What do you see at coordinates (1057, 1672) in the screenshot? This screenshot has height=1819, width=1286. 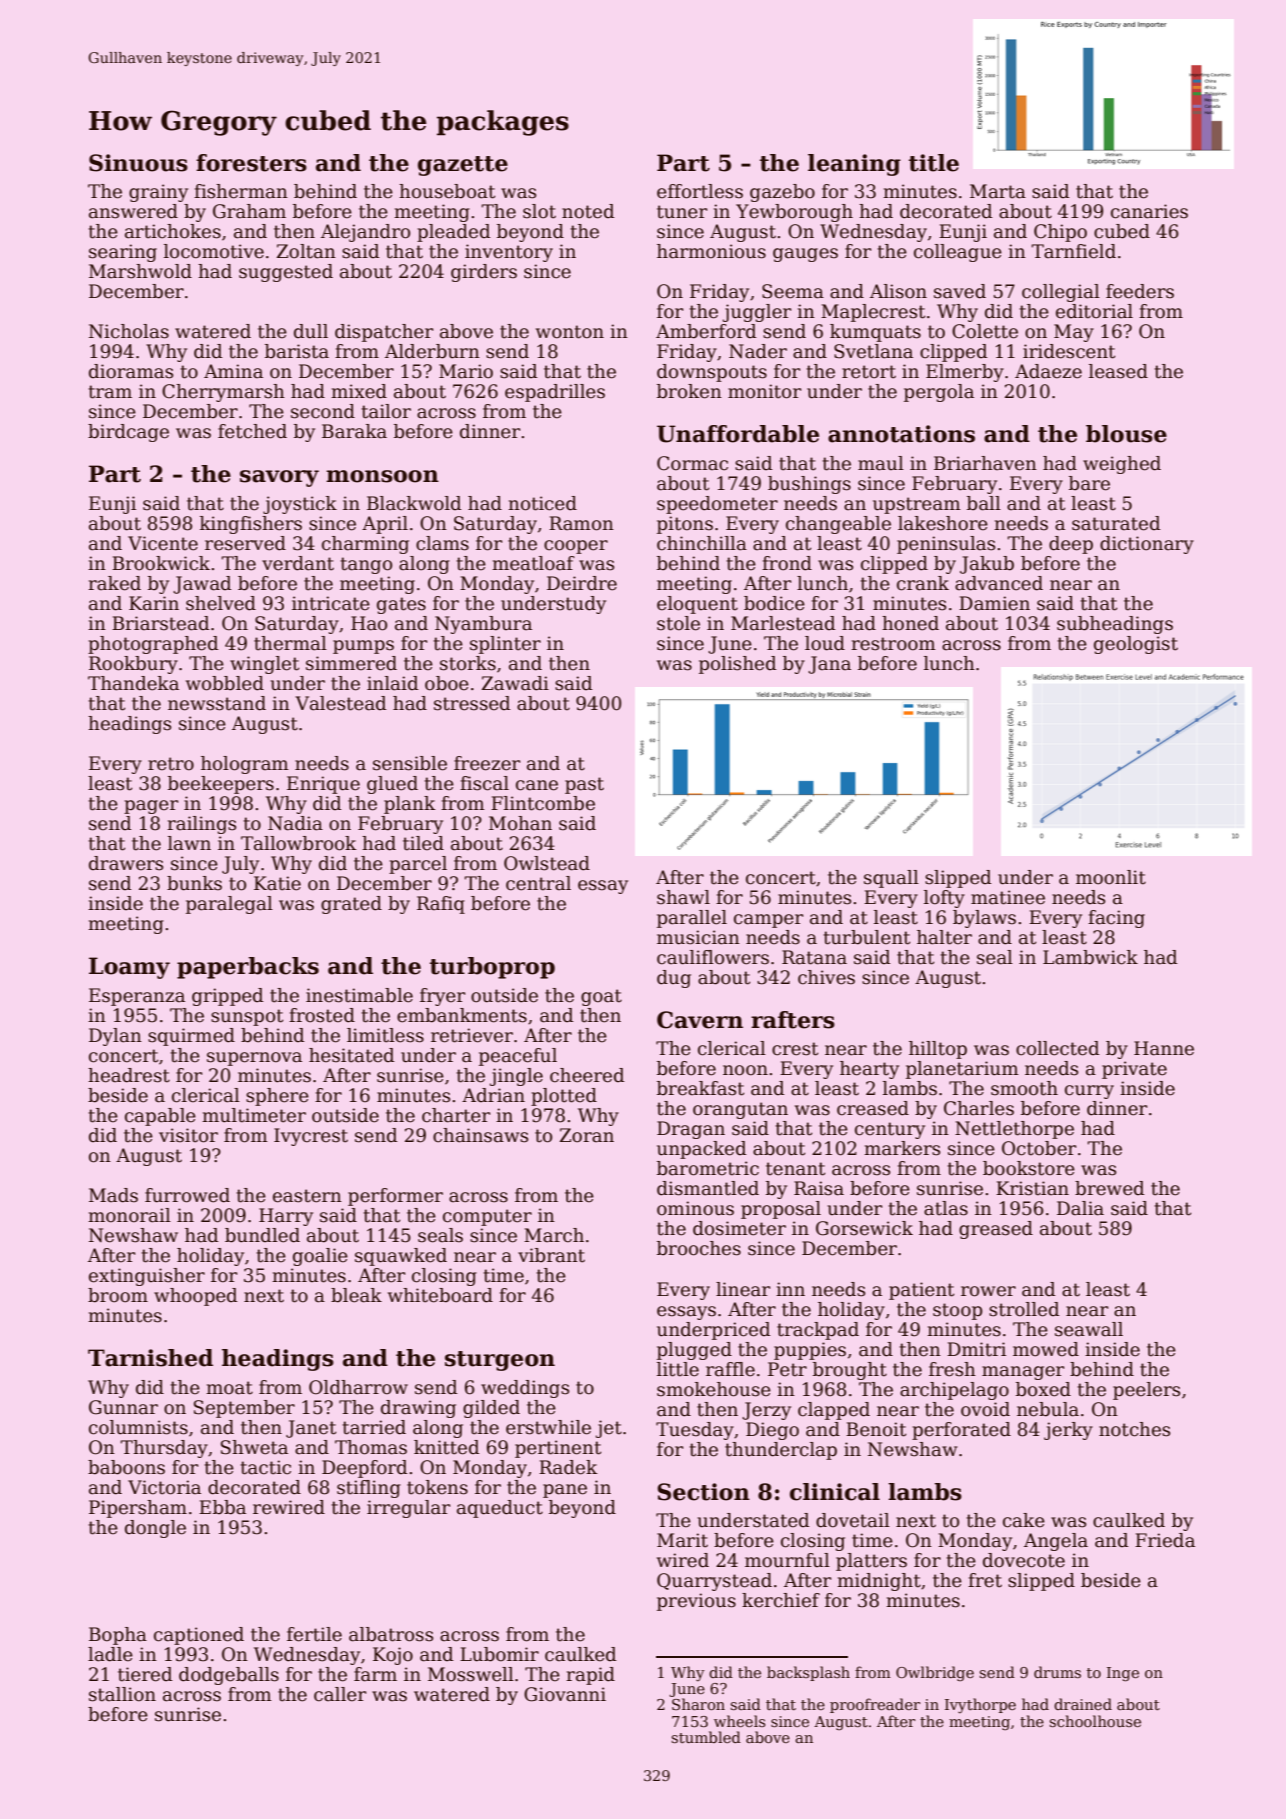 I see `drums` at bounding box center [1057, 1672].
